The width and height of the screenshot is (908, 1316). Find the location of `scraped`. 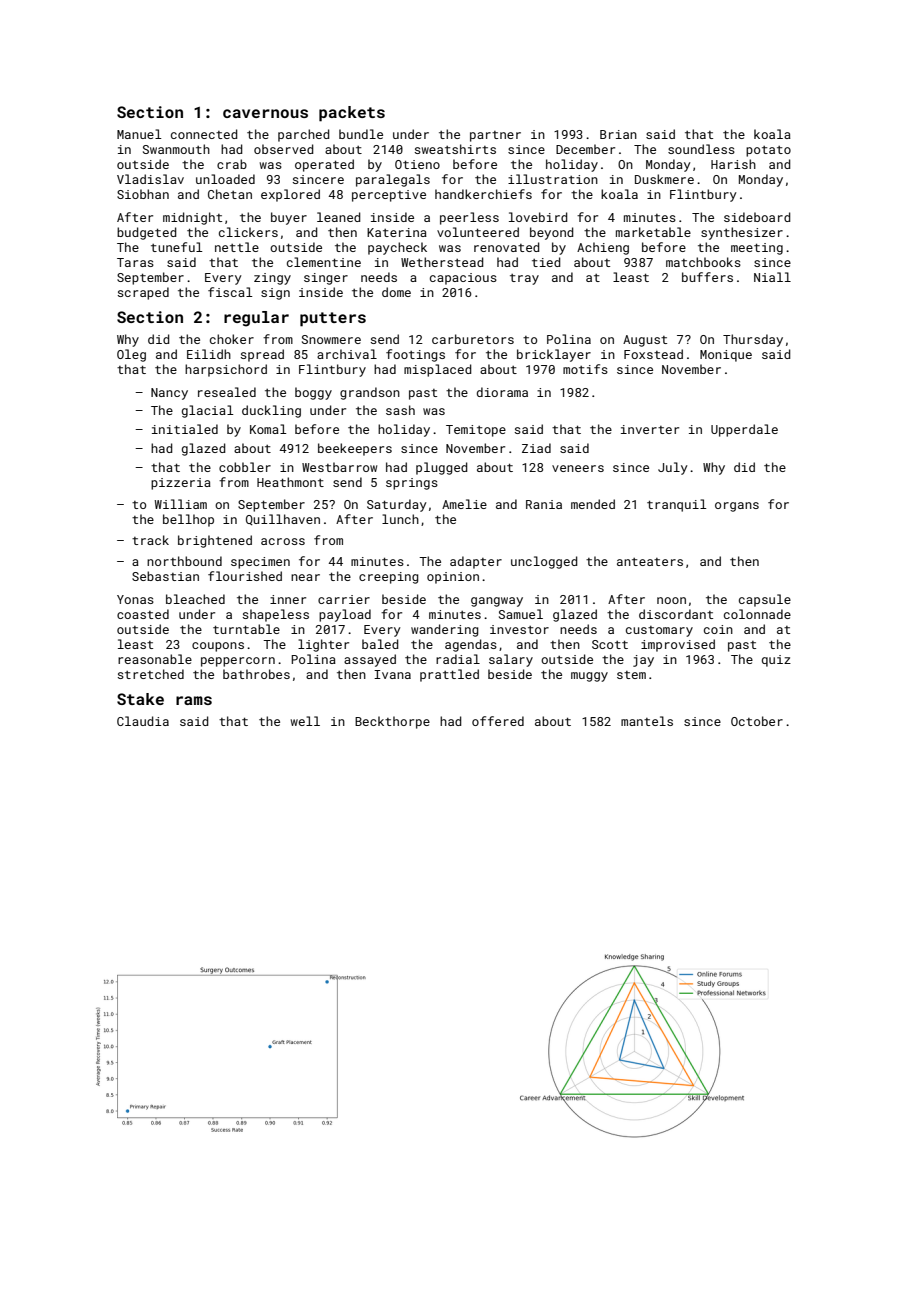

scraped is located at coordinates (143, 293).
